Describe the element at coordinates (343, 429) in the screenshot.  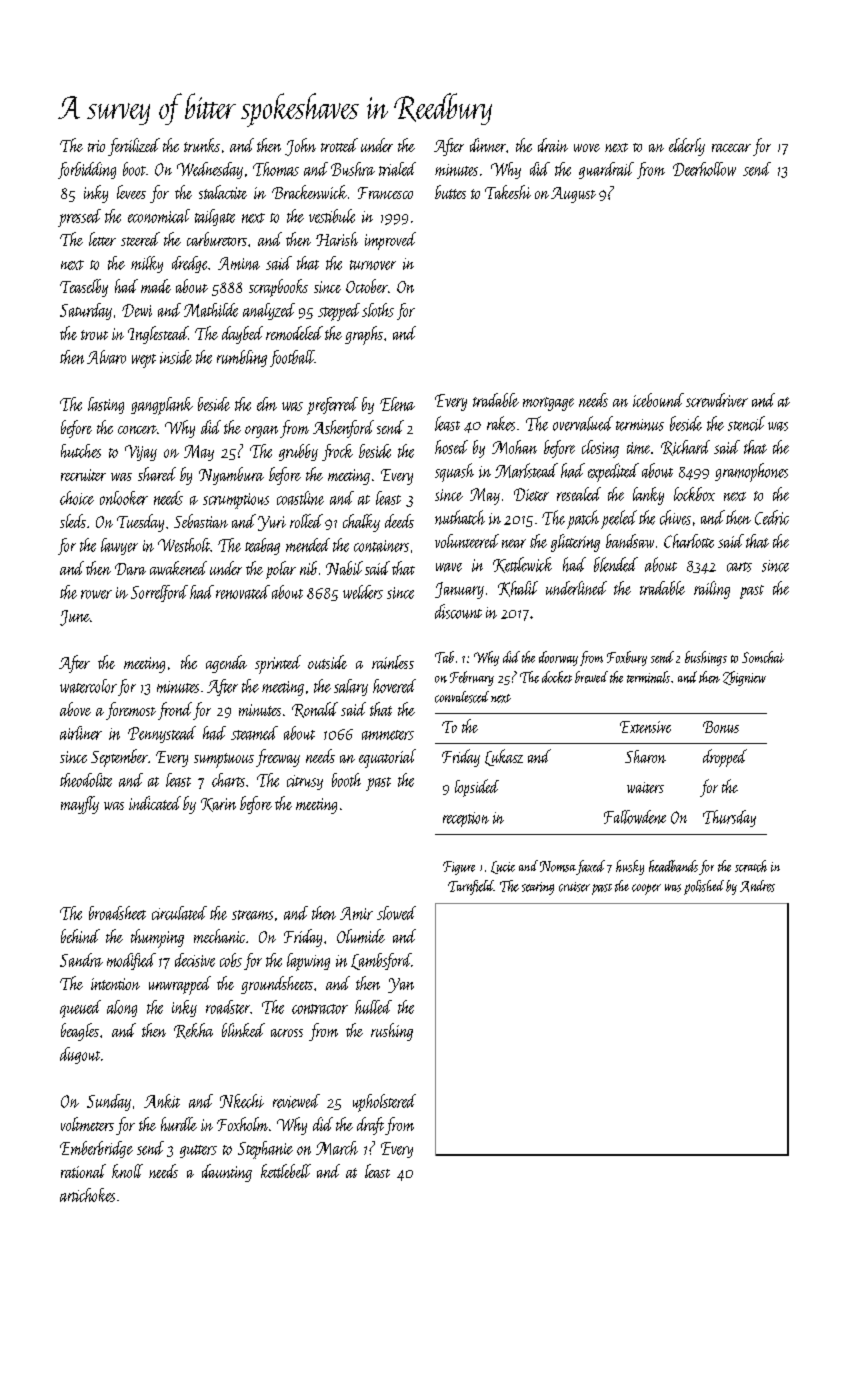
I see `Ashenford` at that location.
